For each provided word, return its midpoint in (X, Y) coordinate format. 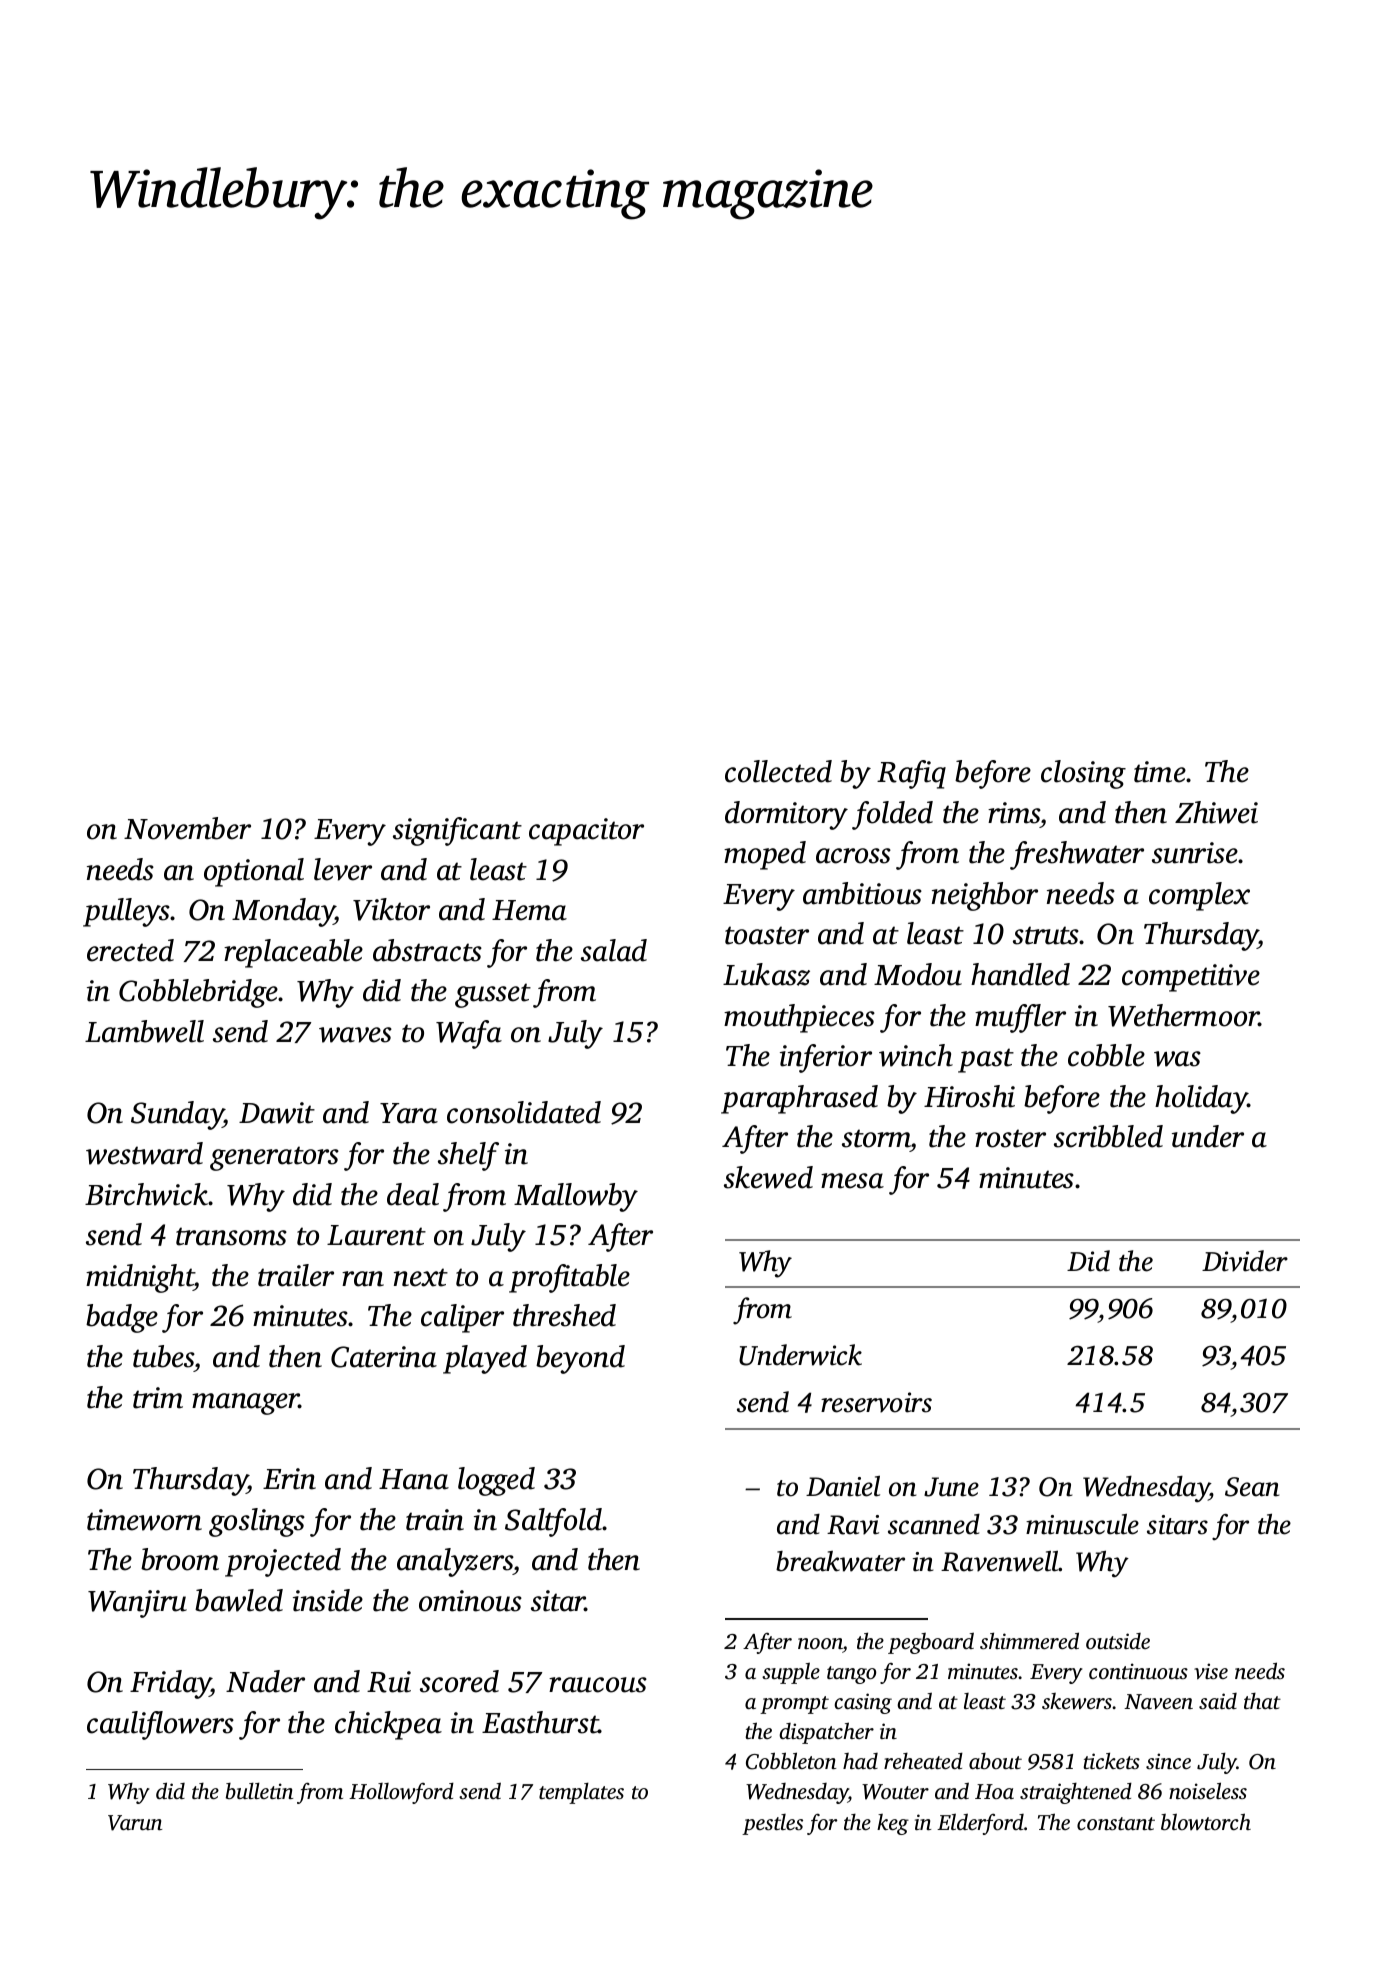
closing (1083, 774)
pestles (772, 1824)
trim (158, 1398)
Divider (1245, 1261)
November (187, 828)
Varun (135, 1823)
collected (778, 771)
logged (496, 1481)
